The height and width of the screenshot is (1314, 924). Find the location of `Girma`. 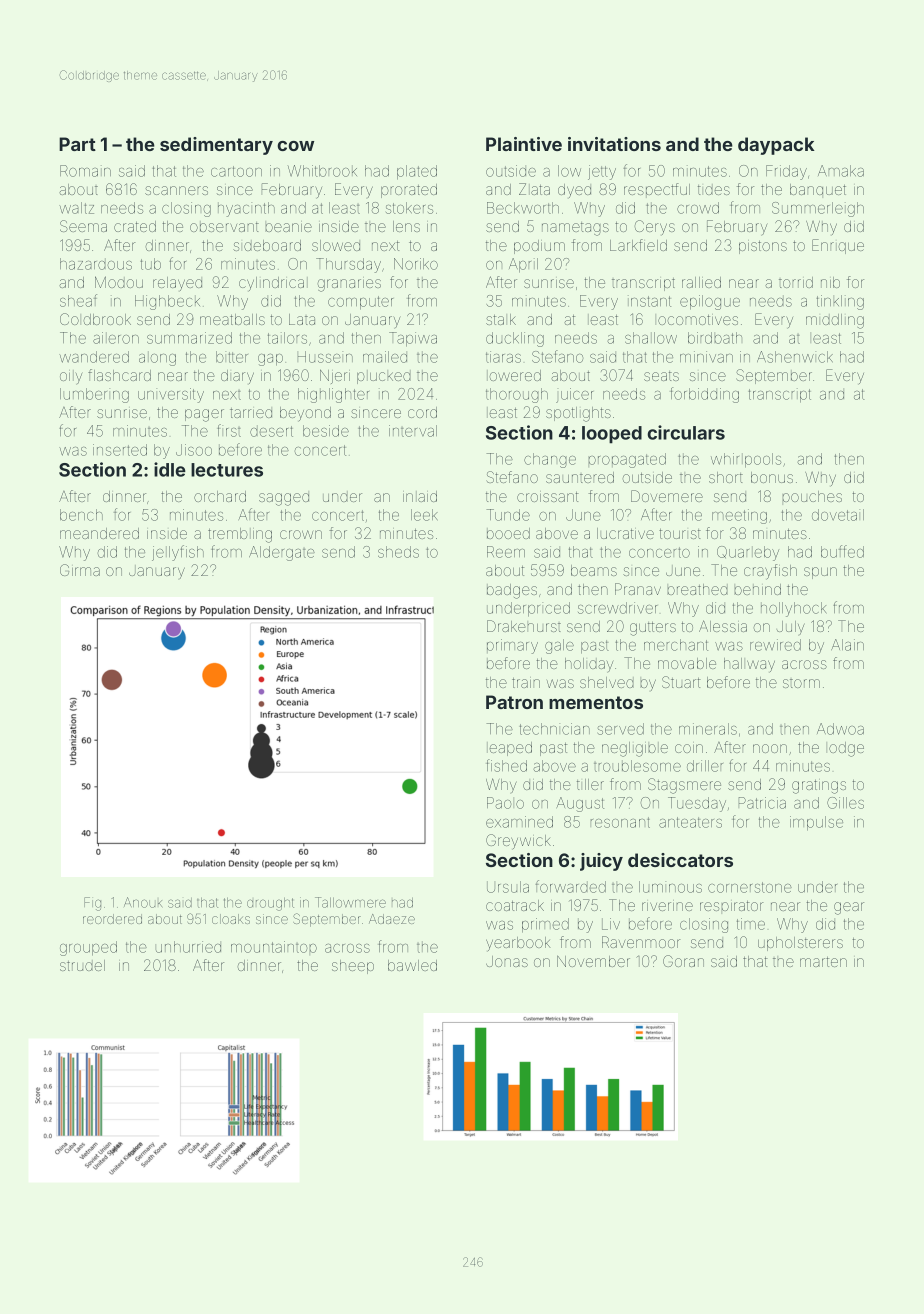

Girma is located at coordinates (80, 570).
